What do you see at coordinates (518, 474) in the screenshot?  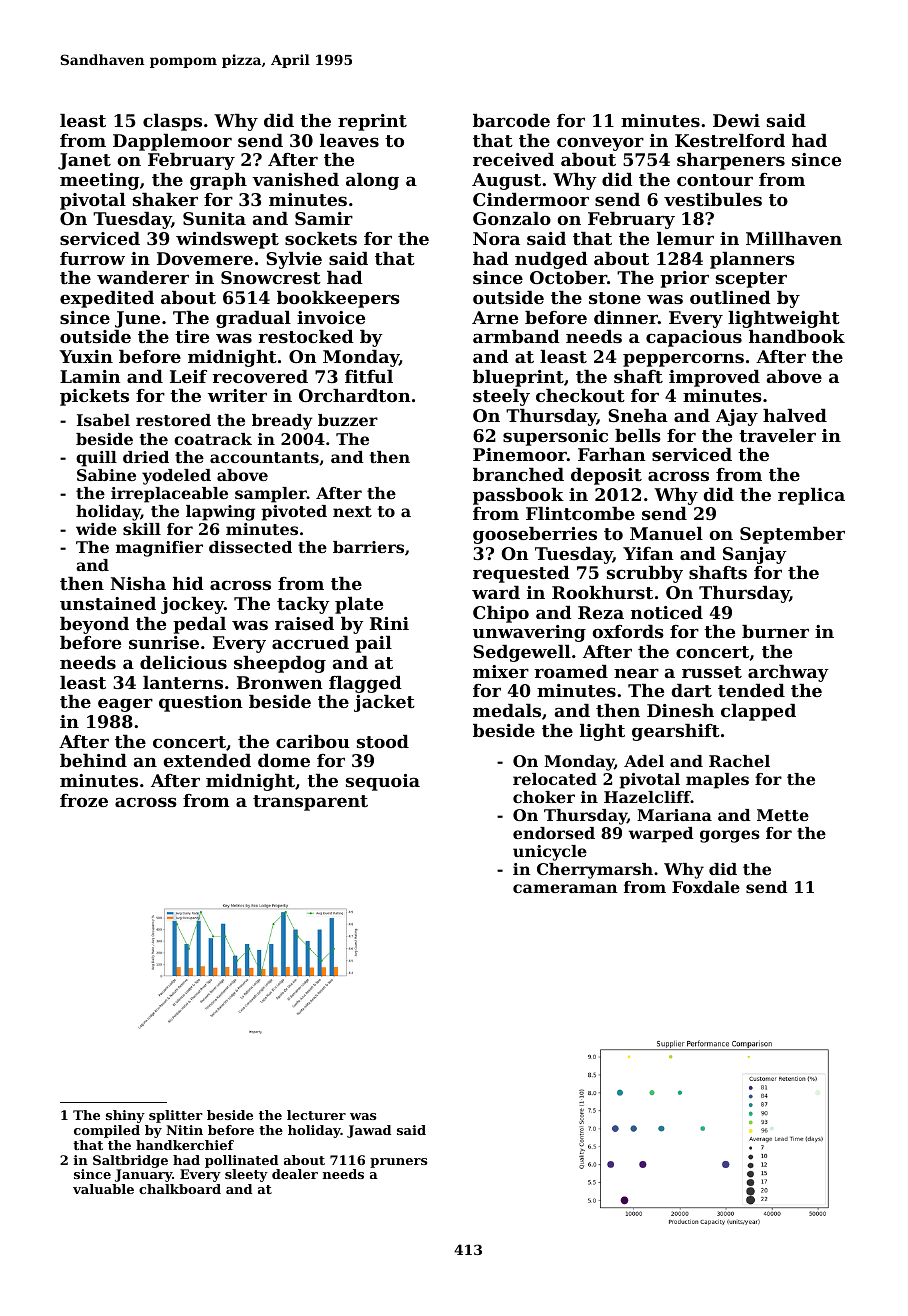 I see `branched` at bounding box center [518, 474].
